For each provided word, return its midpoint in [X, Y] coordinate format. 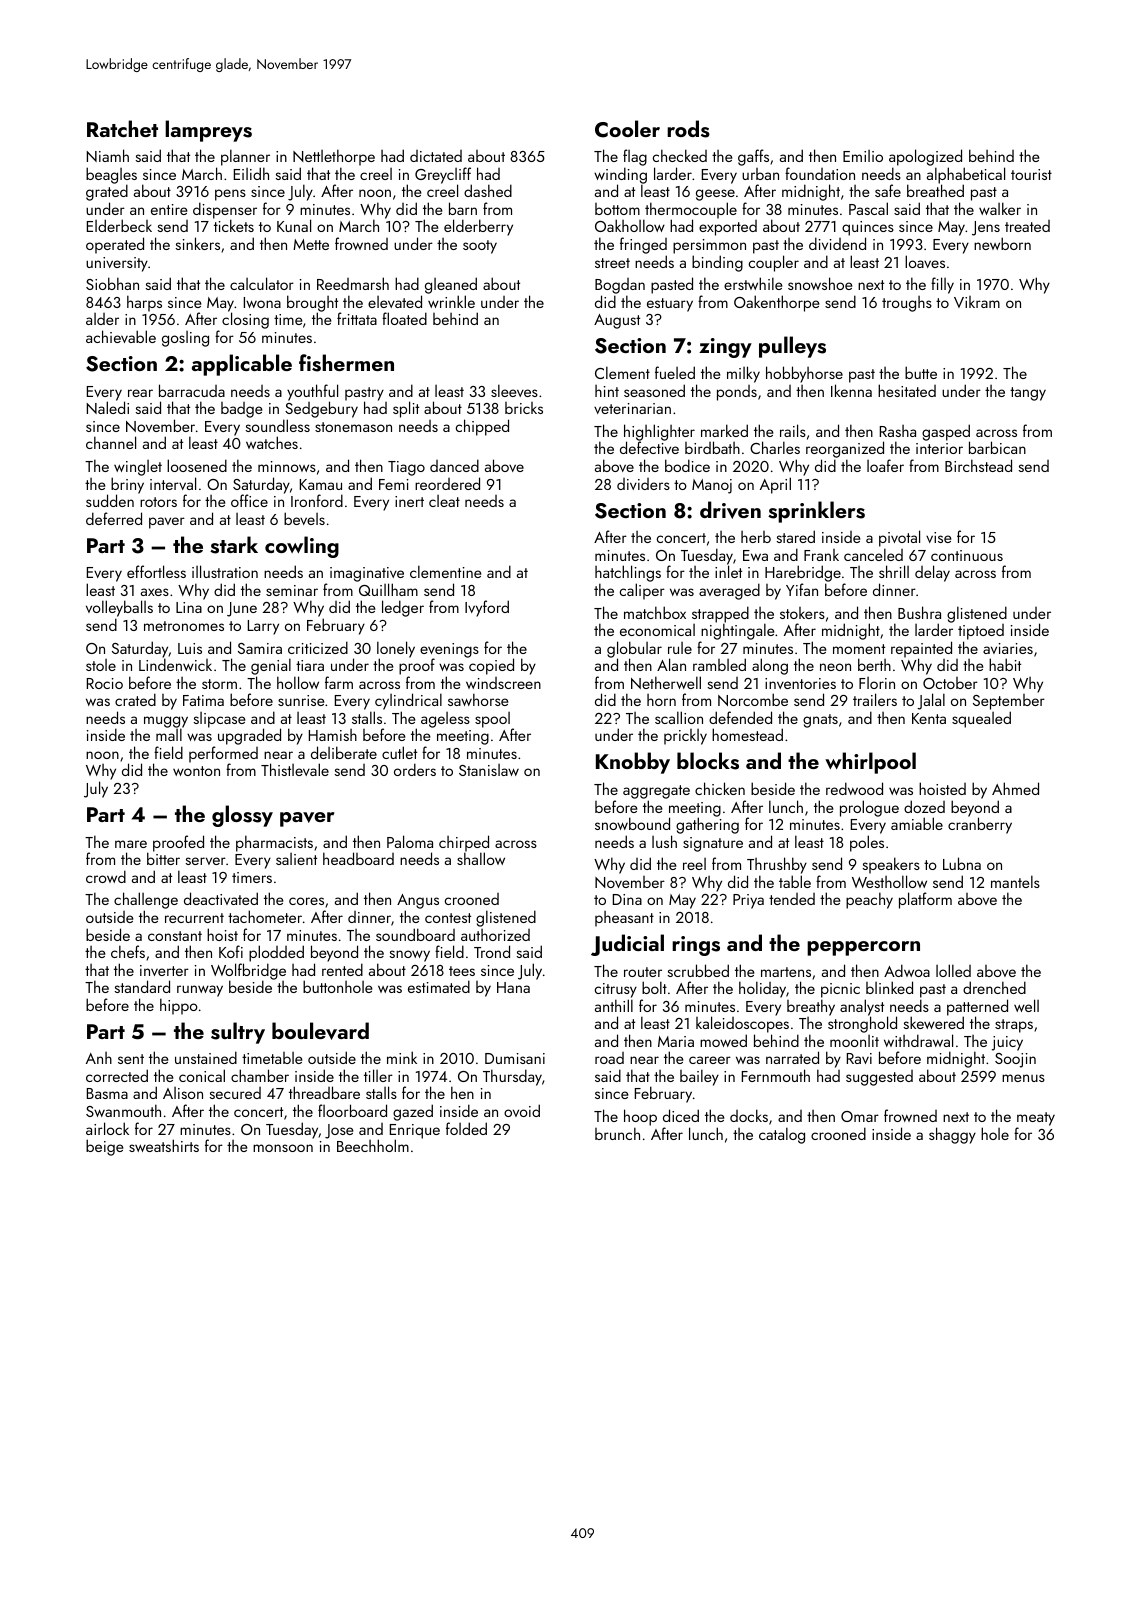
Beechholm [373, 1145]
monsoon [283, 1148]
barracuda [192, 390]
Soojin [1015, 1060]
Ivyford [487, 608]
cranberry [980, 825]
